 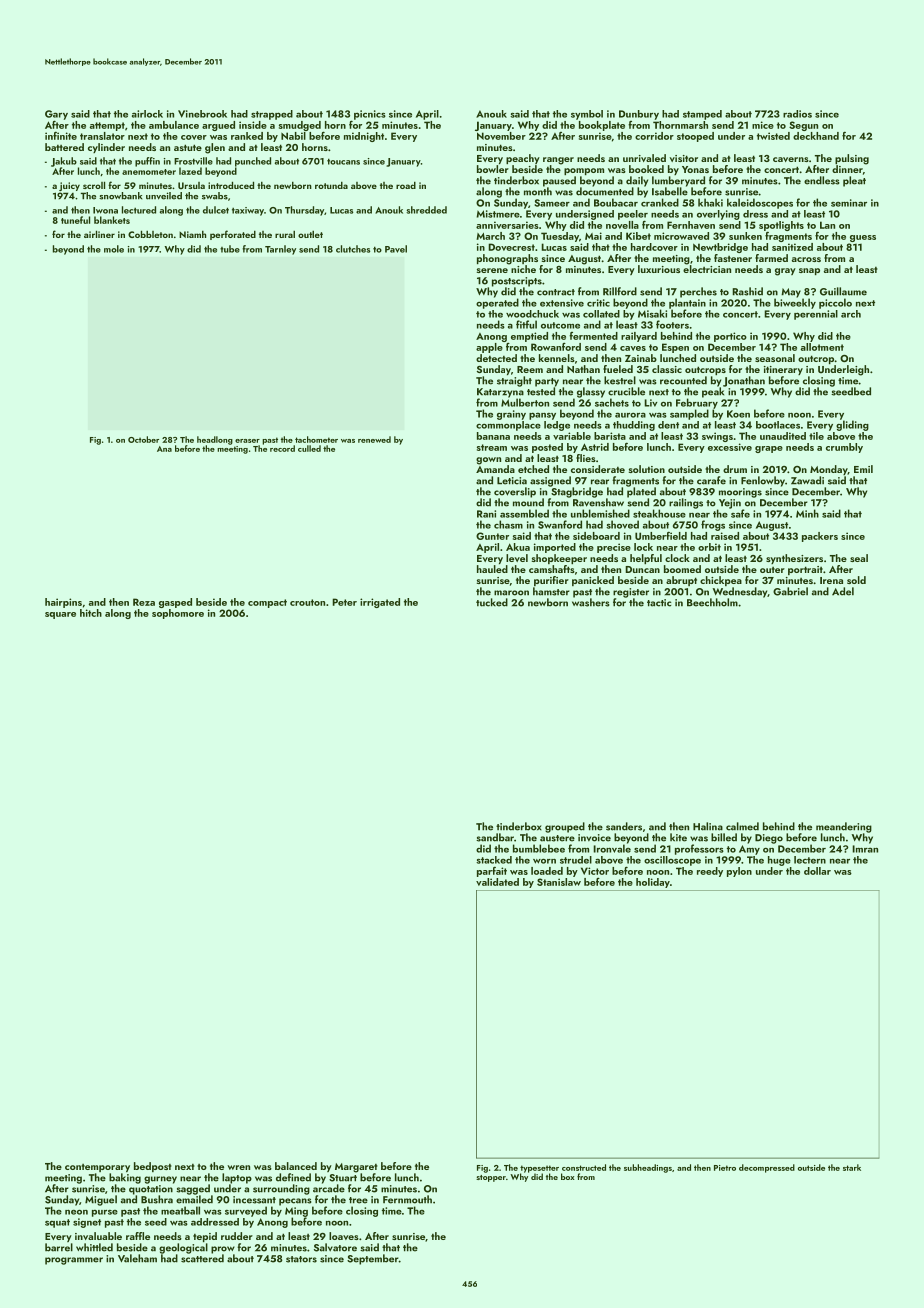 What do you see at coordinates (587, 115) in the image?
I see `symbol` at bounding box center [587, 115].
